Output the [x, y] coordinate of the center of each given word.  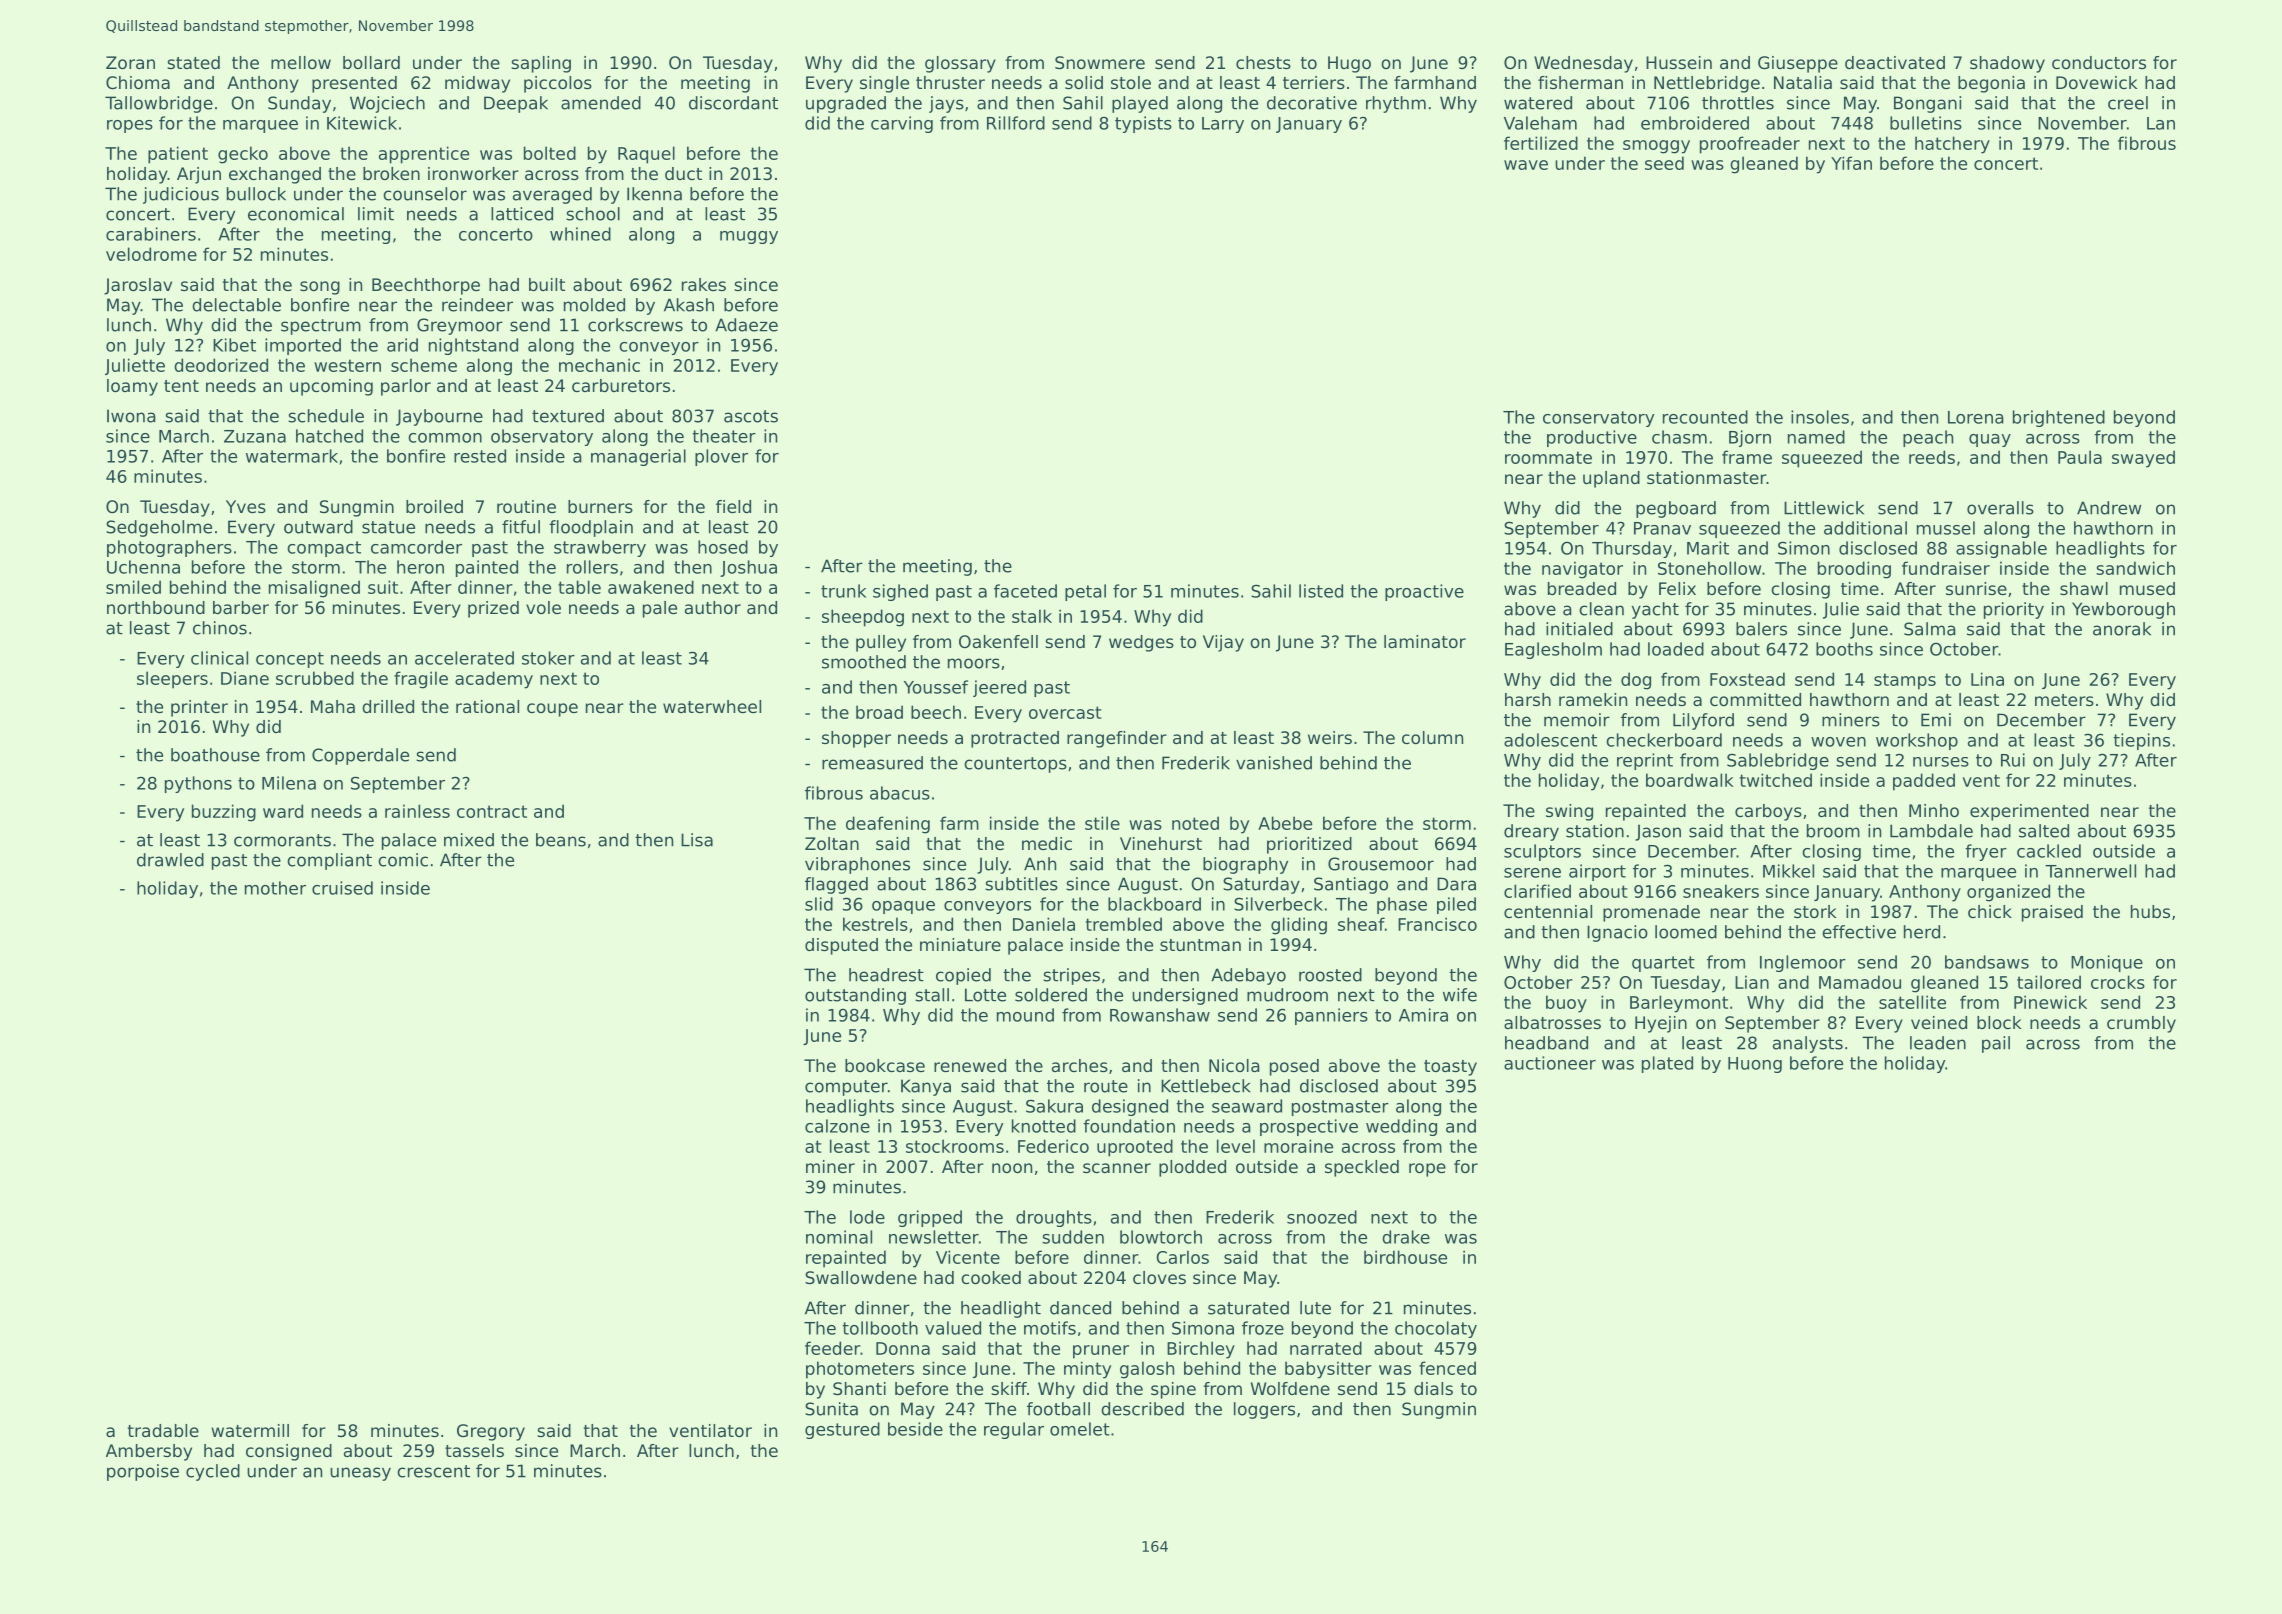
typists [1143, 124]
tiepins [2141, 741]
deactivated [1895, 62]
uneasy [360, 1474]
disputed [841, 946]
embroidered [1695, 123]
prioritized [1309, 845]
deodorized [221, 365]
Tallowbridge [159, 104]
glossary [960, 64]
